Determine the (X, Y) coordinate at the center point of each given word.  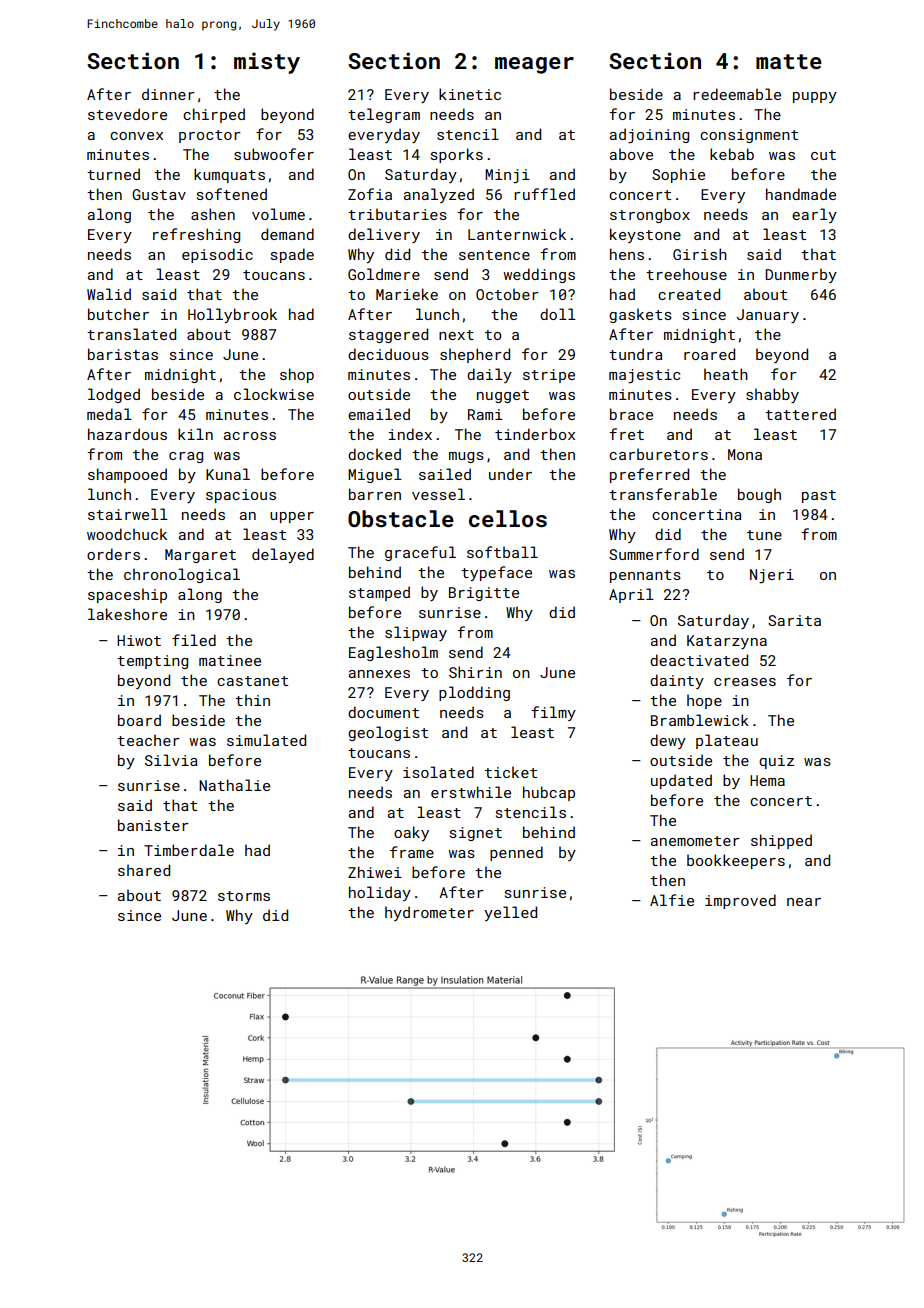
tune (764, 535)
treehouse (686, 274)
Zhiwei (375, 872)
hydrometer (429, 913)
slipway (416, 633)
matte (789, 61)
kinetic (470, 94)
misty (267, 63)
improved (740, 901)
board (139, 720)
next (456, 335)
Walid (109, 294)
